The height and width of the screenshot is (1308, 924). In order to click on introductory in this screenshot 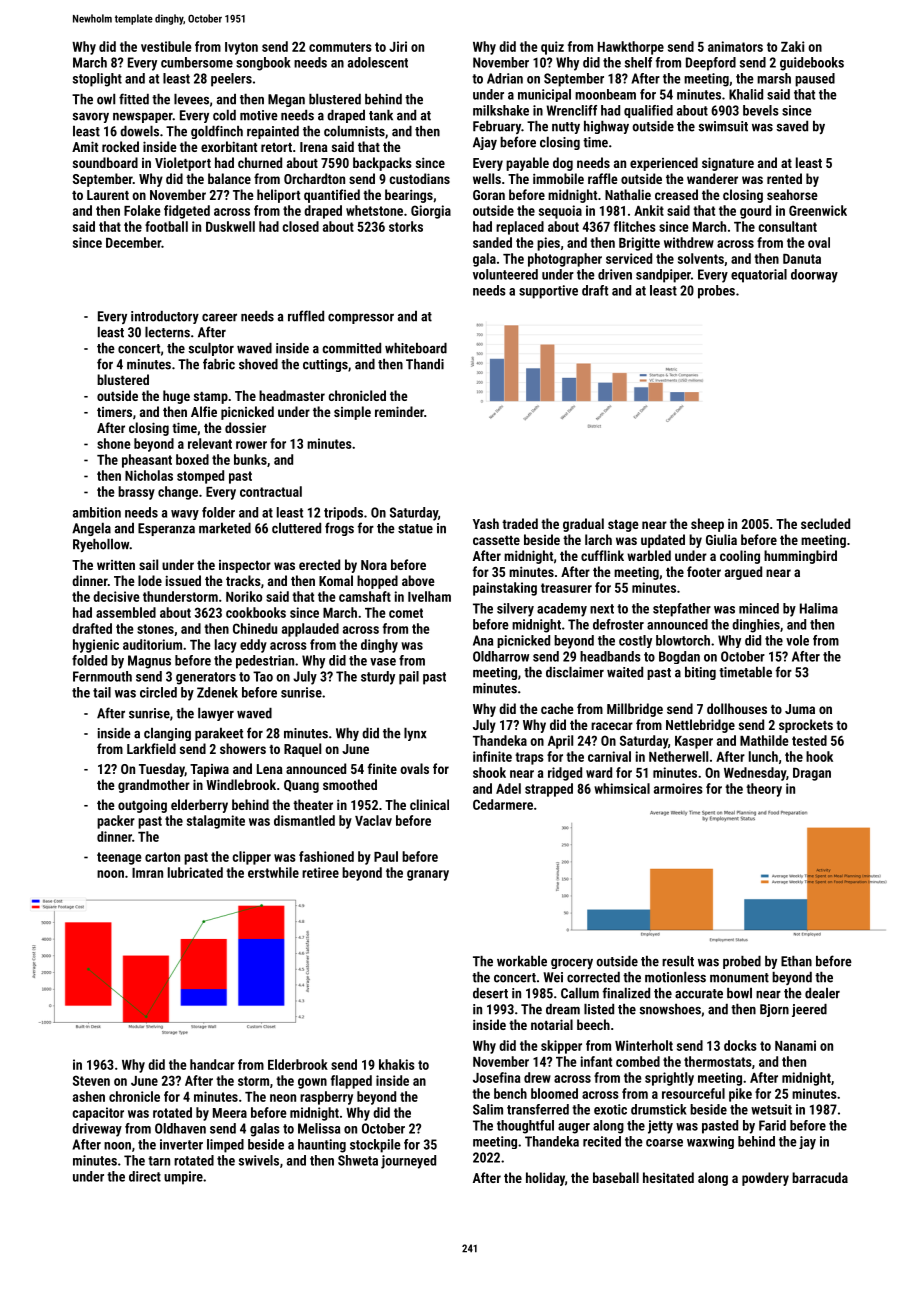, I will do `click(165, 317)`.
